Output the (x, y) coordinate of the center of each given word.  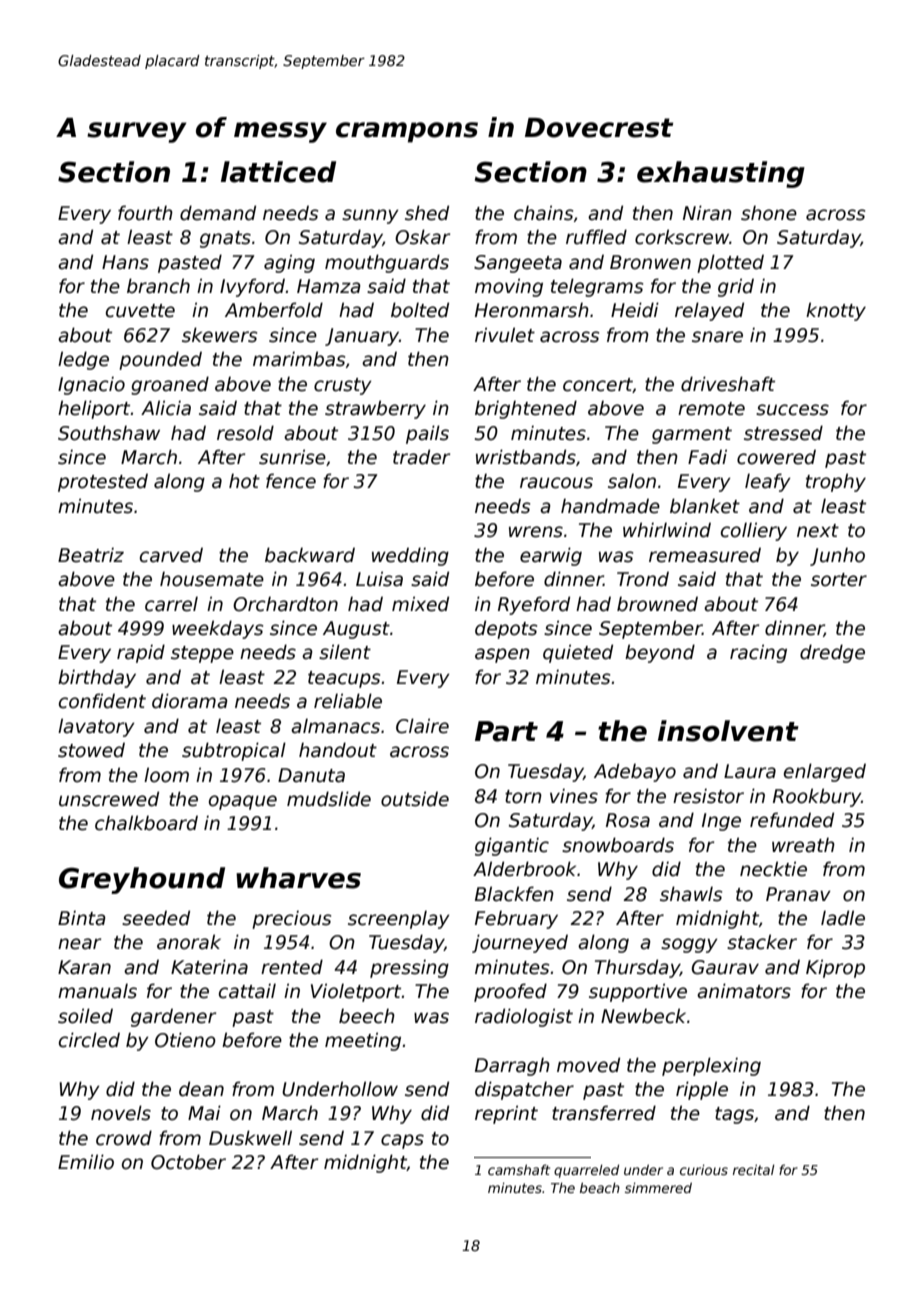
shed (427, 213)
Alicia (166, 408)
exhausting (721, 174)
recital (754, 1169)
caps (402, 1141)
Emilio (86, 1162)
